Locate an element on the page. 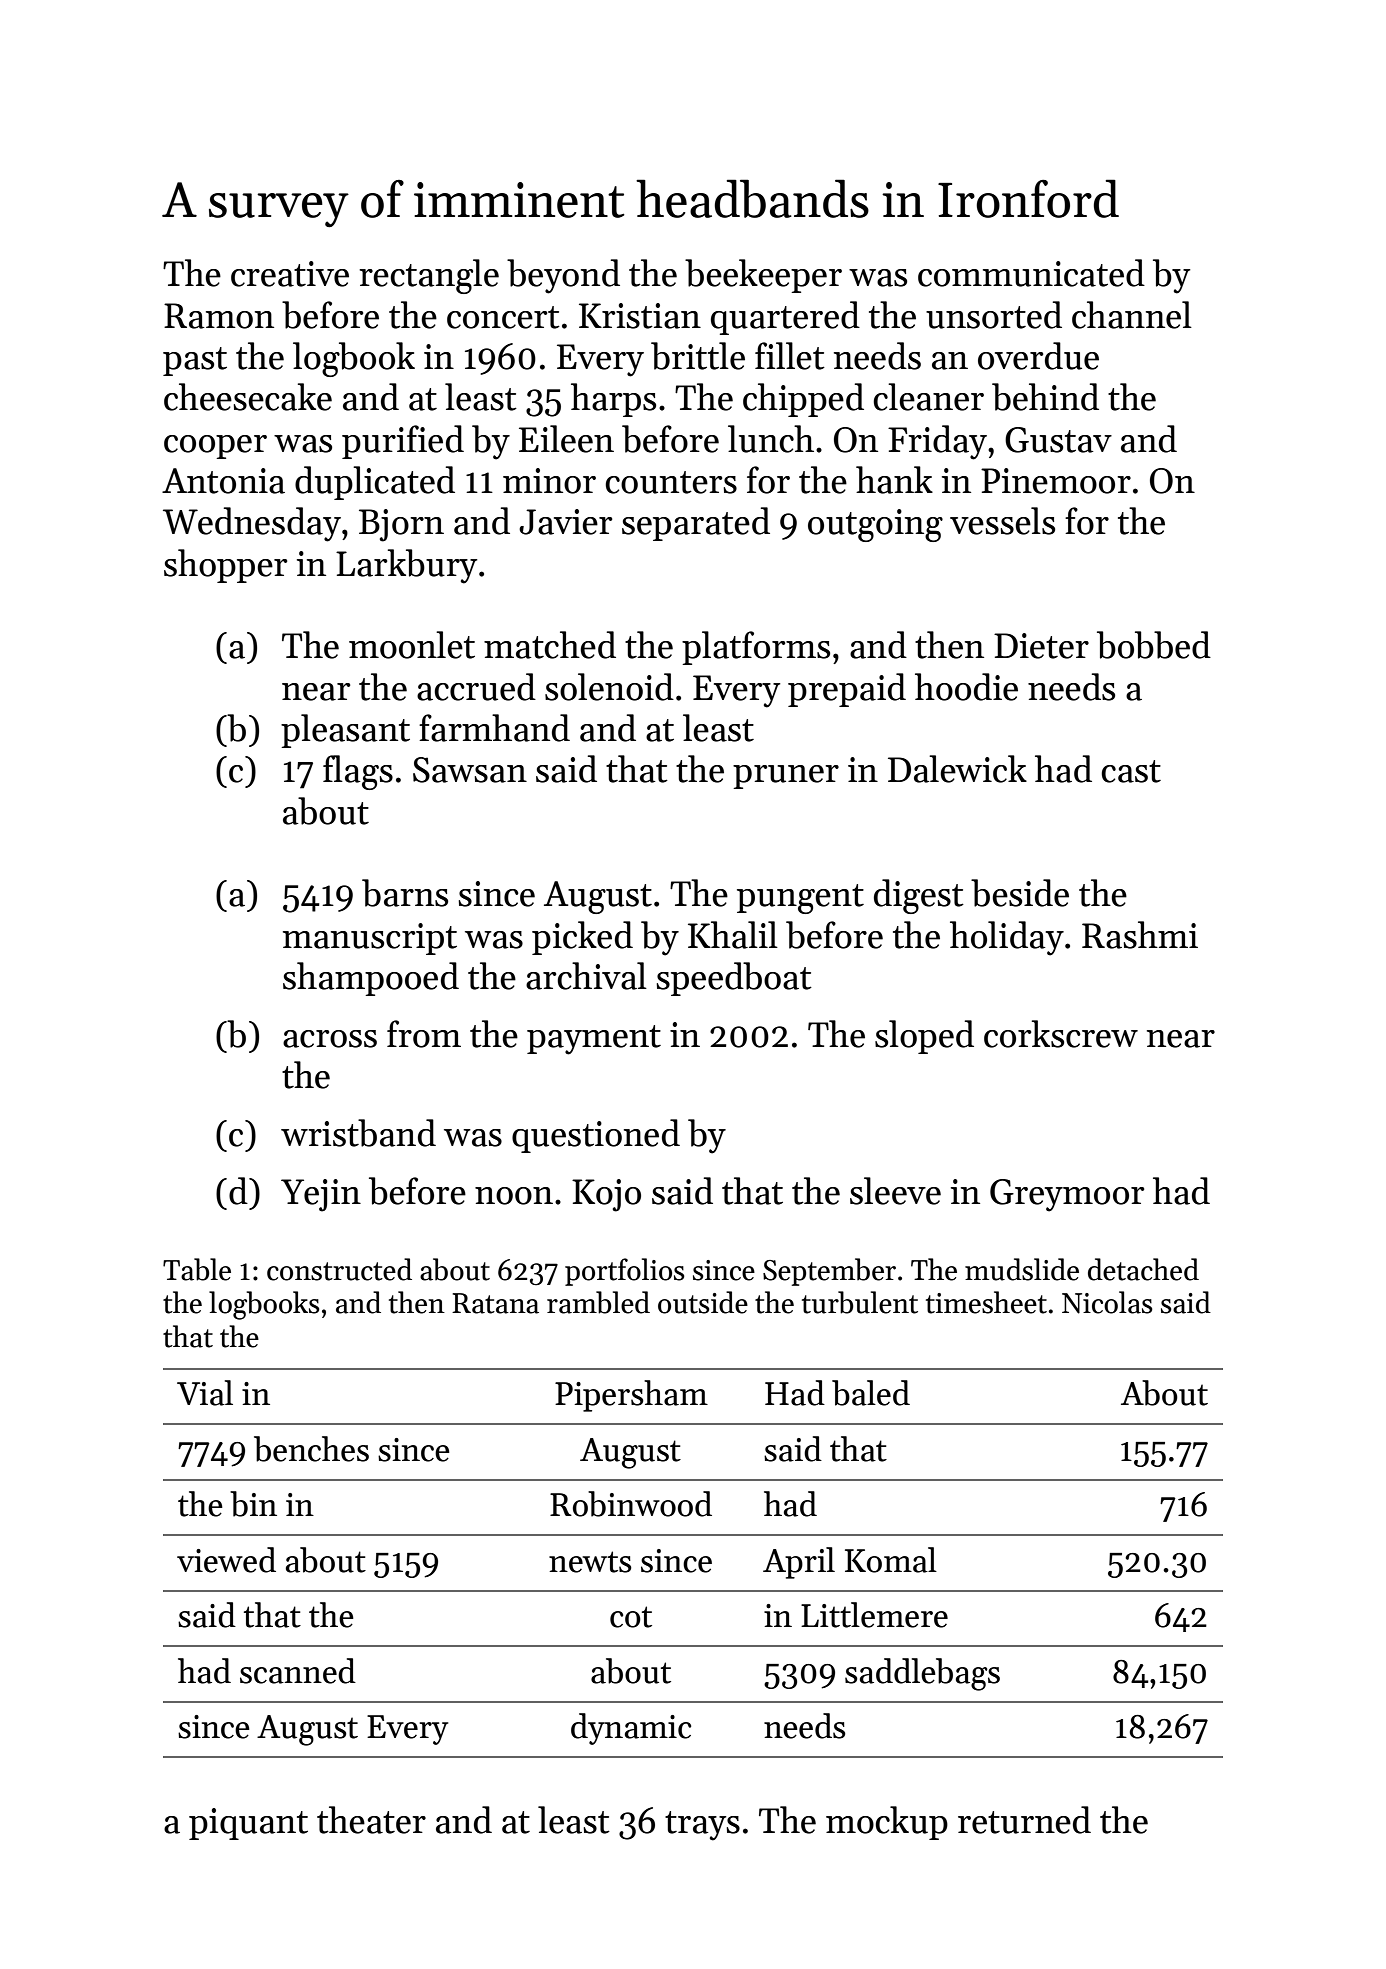 Image resolution: width=1386 pixels, height=1969 pixels. shopper is located at coordinates (225, 566).
